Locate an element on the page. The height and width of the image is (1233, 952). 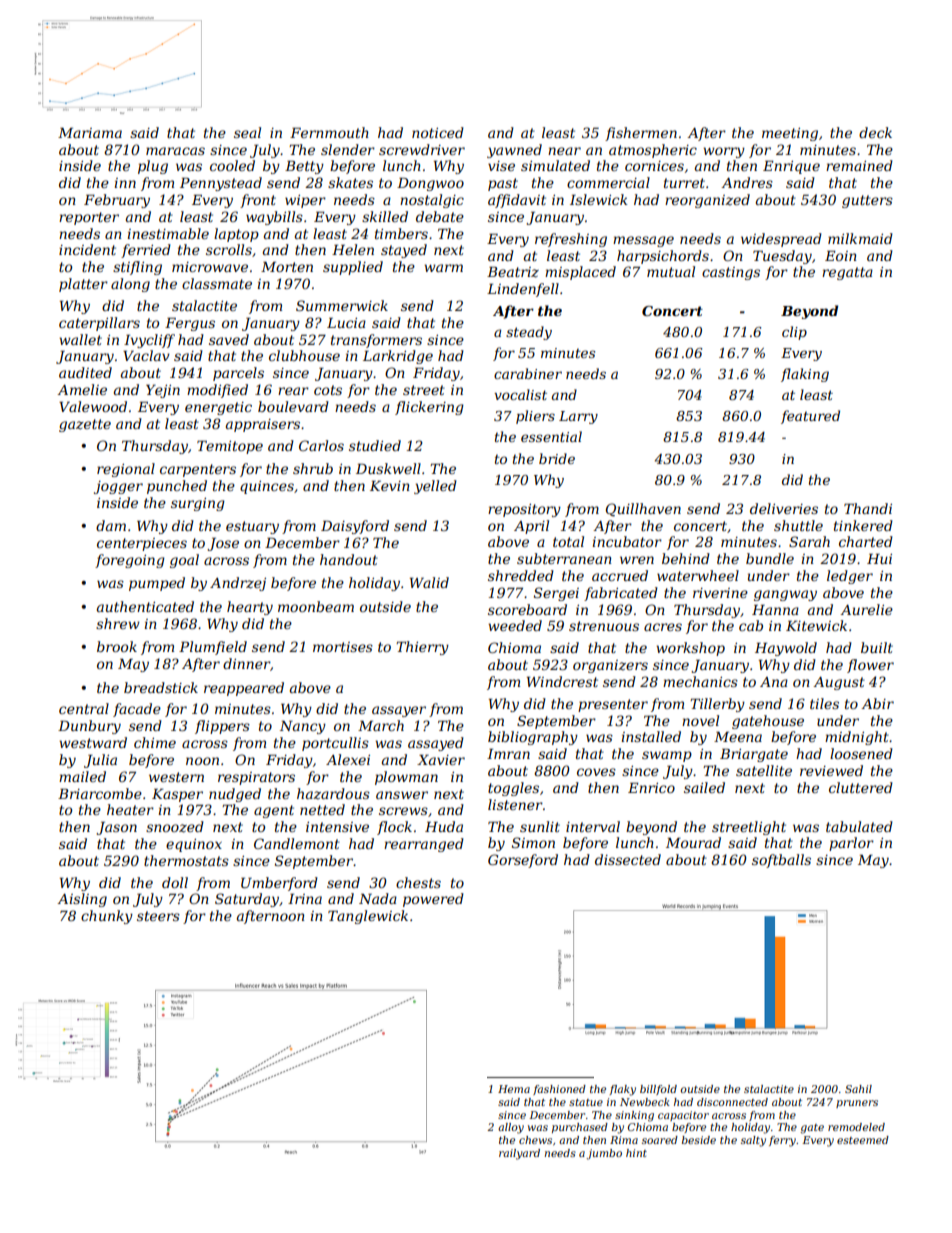
noticed is located at coordinates (438, 132).
